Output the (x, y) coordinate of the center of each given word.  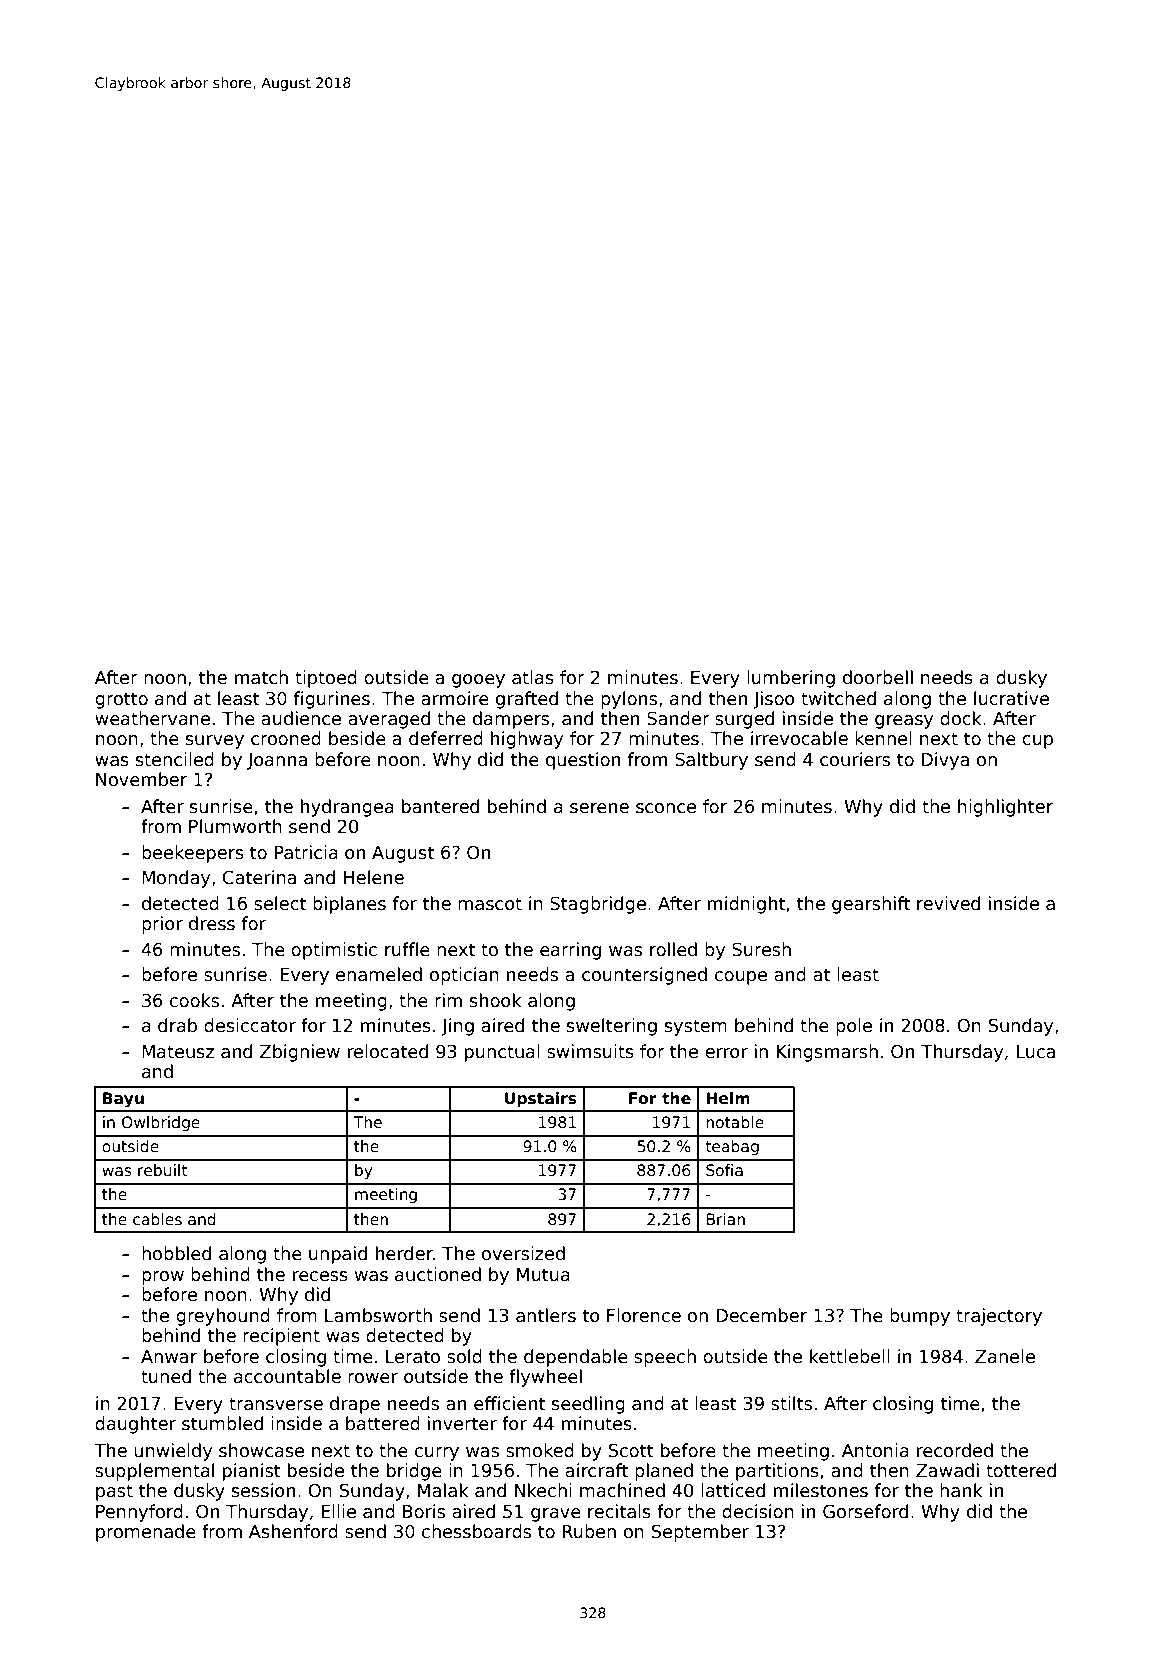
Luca (1035, 1052)
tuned (166, 1376)
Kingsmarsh (827, 1053)
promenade (146, 1533)
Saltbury (711, 761)
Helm (728, 1098)
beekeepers (193, 854)
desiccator (250, 1025)
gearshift (871, 905)
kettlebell (850, 1356)
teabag (732, 1147)
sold (464, 1356)
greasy (904, 722)
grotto (121, 700)
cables (157, 1219)
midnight (746, 905)
